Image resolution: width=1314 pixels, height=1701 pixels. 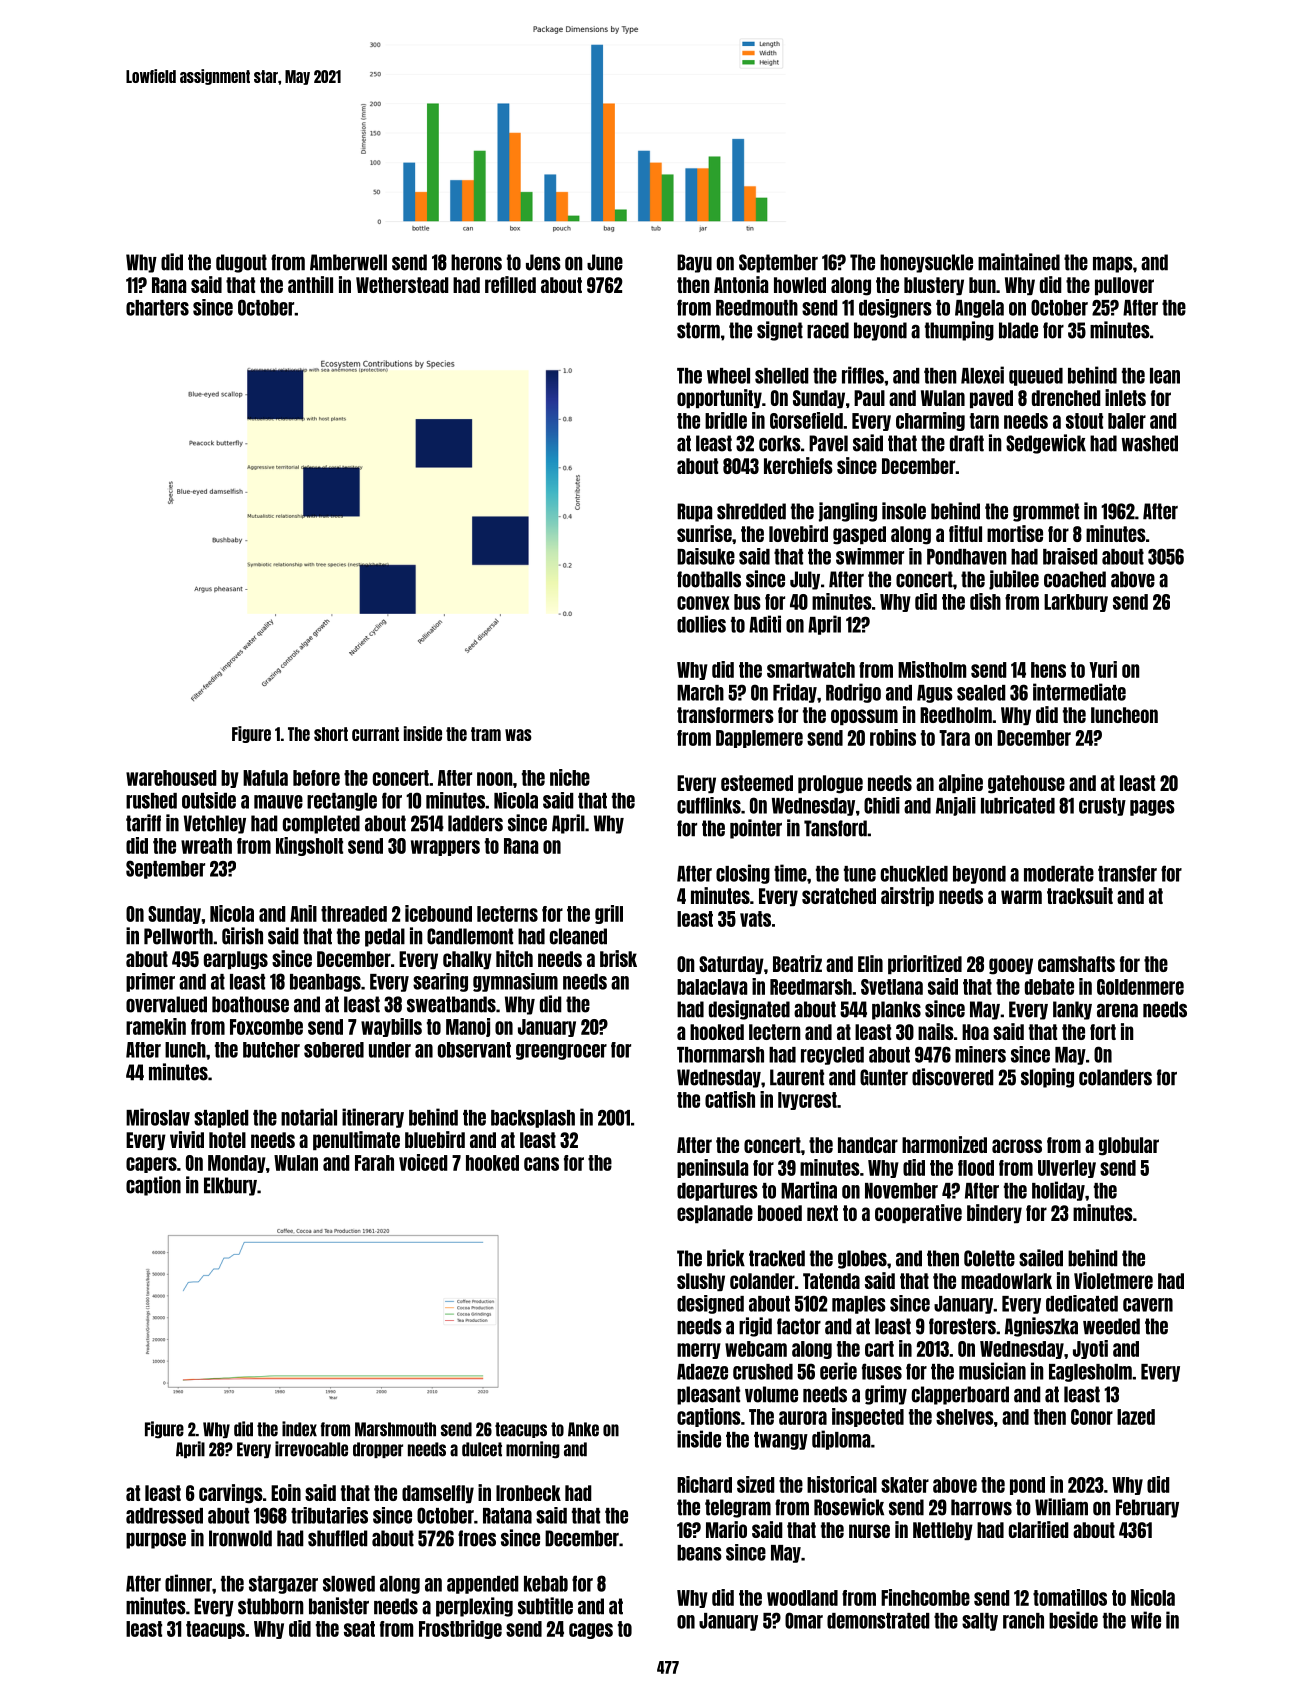 What do you see at coordinates (310, 284) in the image?
I see `anthill` at bounding box center [310, 284].
